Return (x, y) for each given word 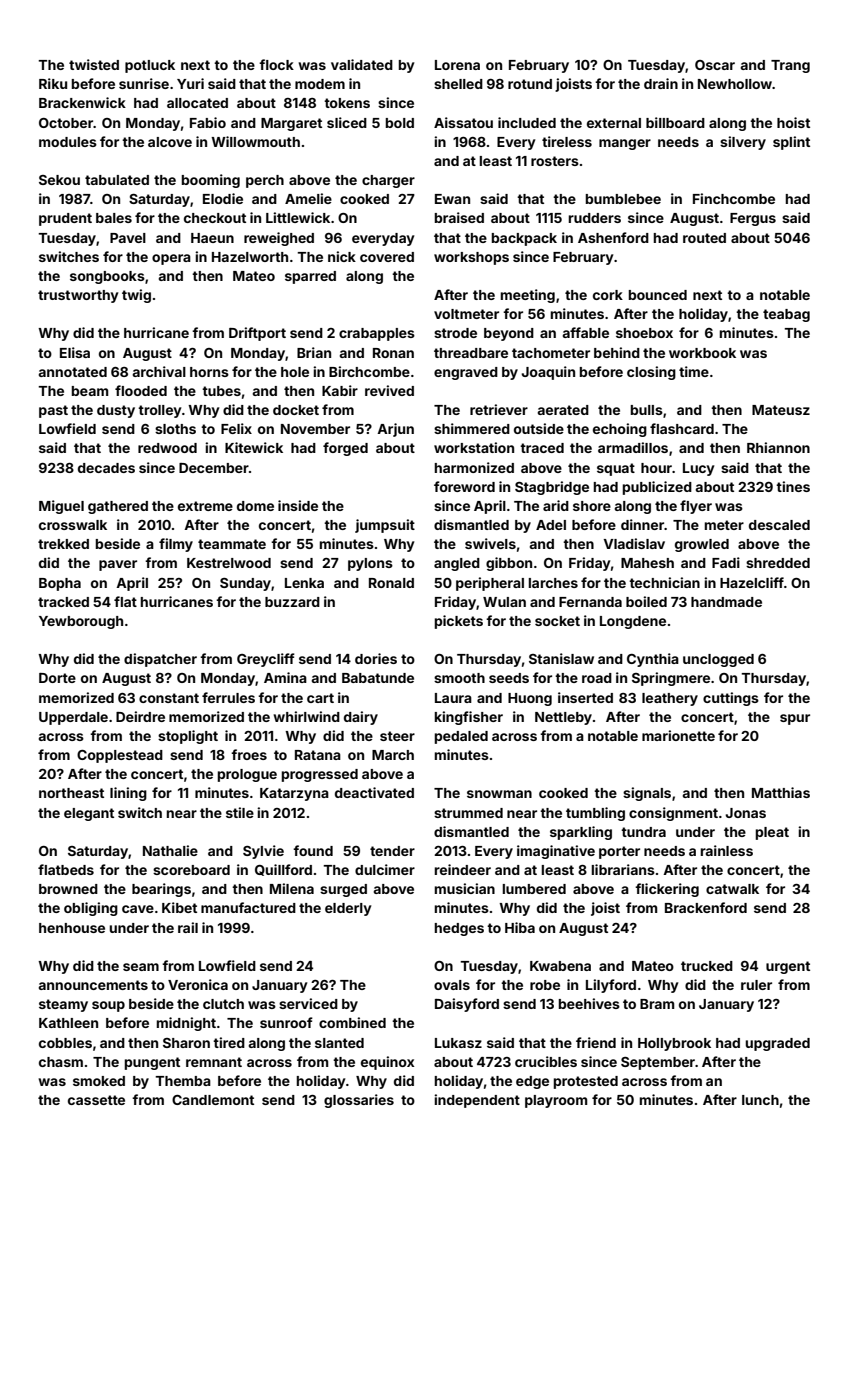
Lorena (457, 65)
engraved (466, 373)
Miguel (61, 507)
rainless (727, 850)
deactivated (374, 792)
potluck (150, 66)
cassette (96, 1100)
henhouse (72, 928)
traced (542, 448)
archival (159, 371)
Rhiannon (778, 447)
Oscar (715, 65)
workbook (702, 353)
